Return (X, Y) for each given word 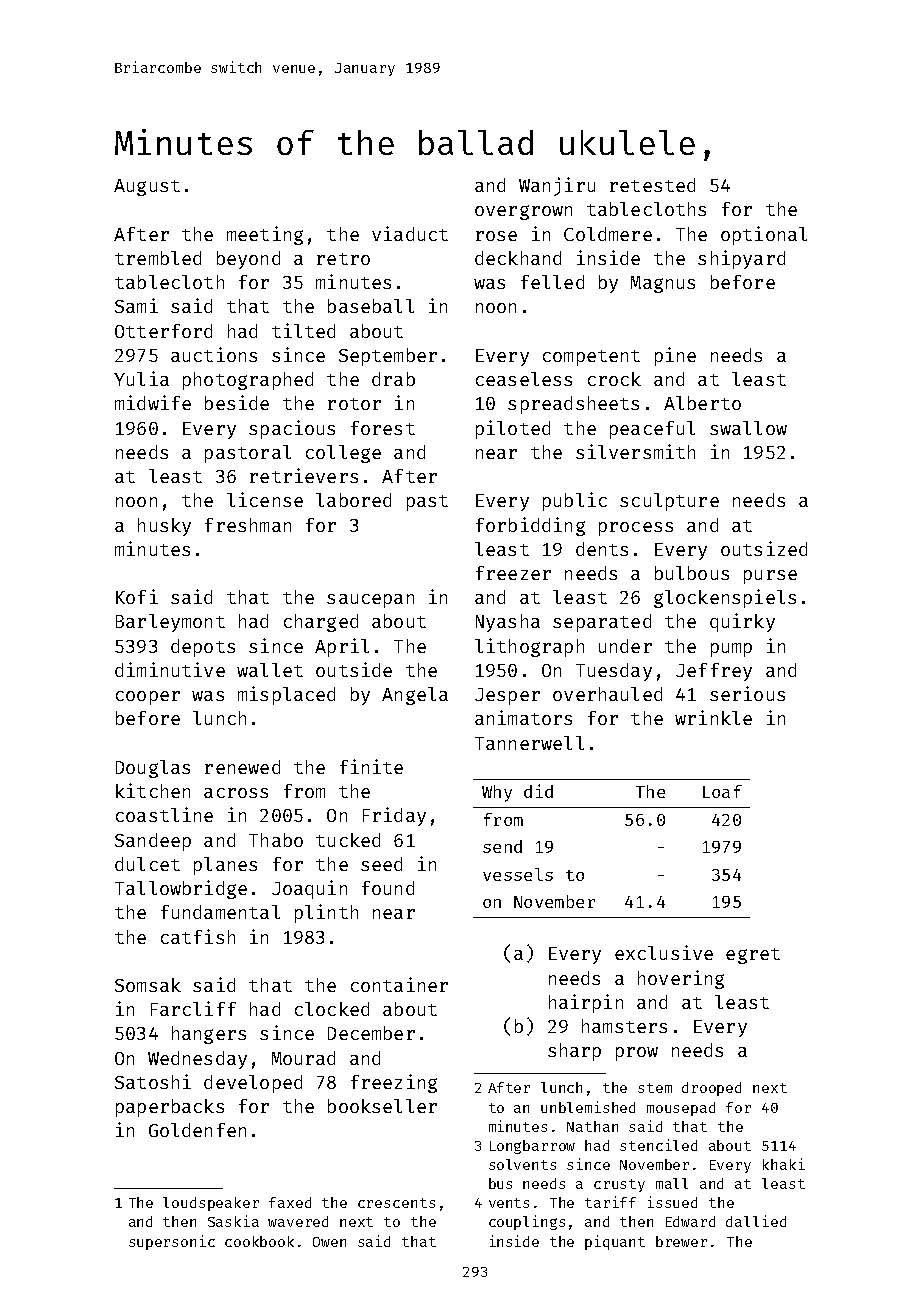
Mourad (303, 1058)
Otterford (163, 331)
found (388, 888)
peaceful (652, 430)
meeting (265, 235)
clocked (332, 1009)
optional (764, 235)
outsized (764, 548)
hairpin (586, 1003)
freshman (248, 525)
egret (753, 956)
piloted (513, 429)
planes (225, 866)
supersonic (172, 1242)
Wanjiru (557, 186)
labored (353, 500)
